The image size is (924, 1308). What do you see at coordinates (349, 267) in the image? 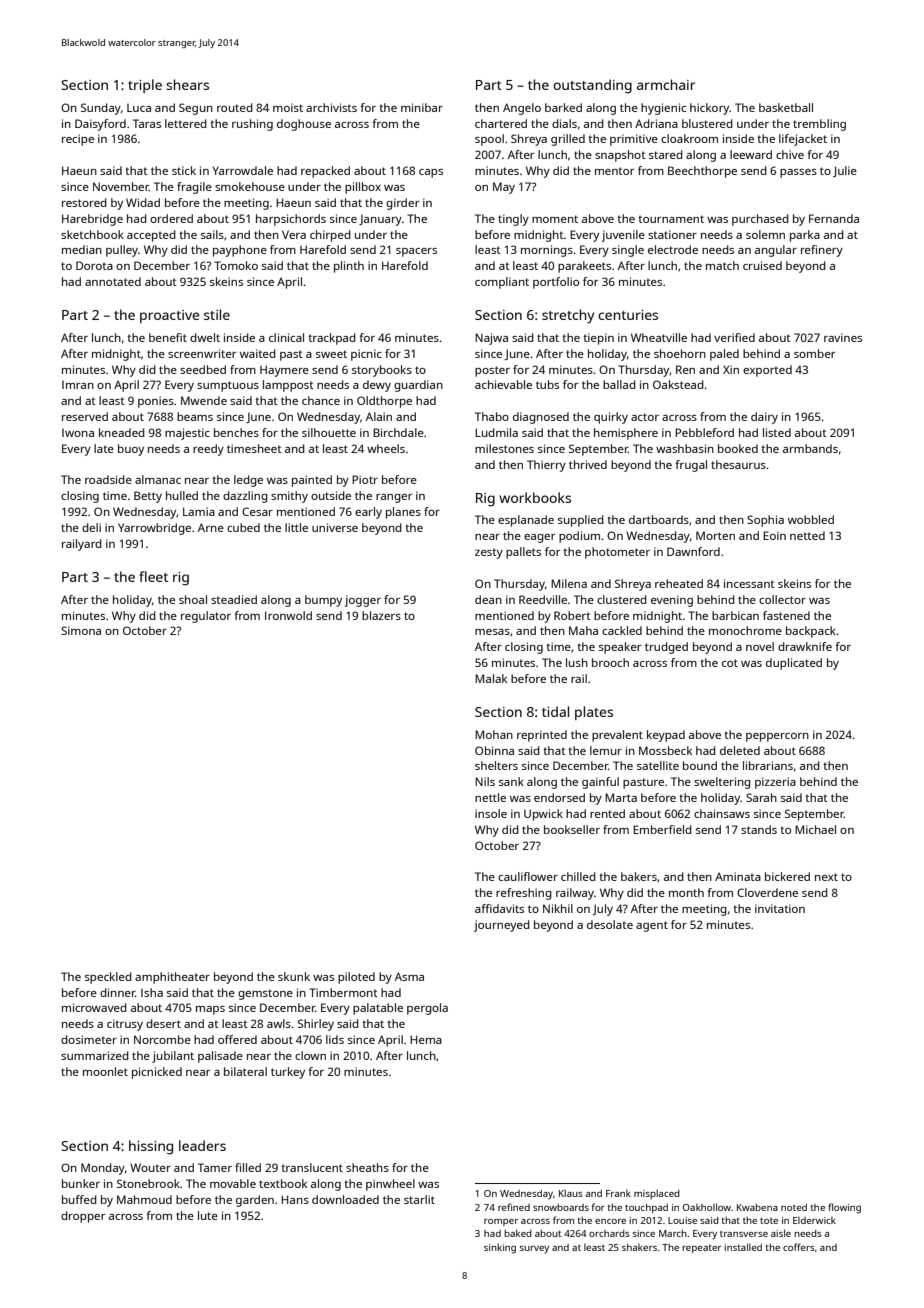
I see `plinth` at bounding box center [349, 267].
